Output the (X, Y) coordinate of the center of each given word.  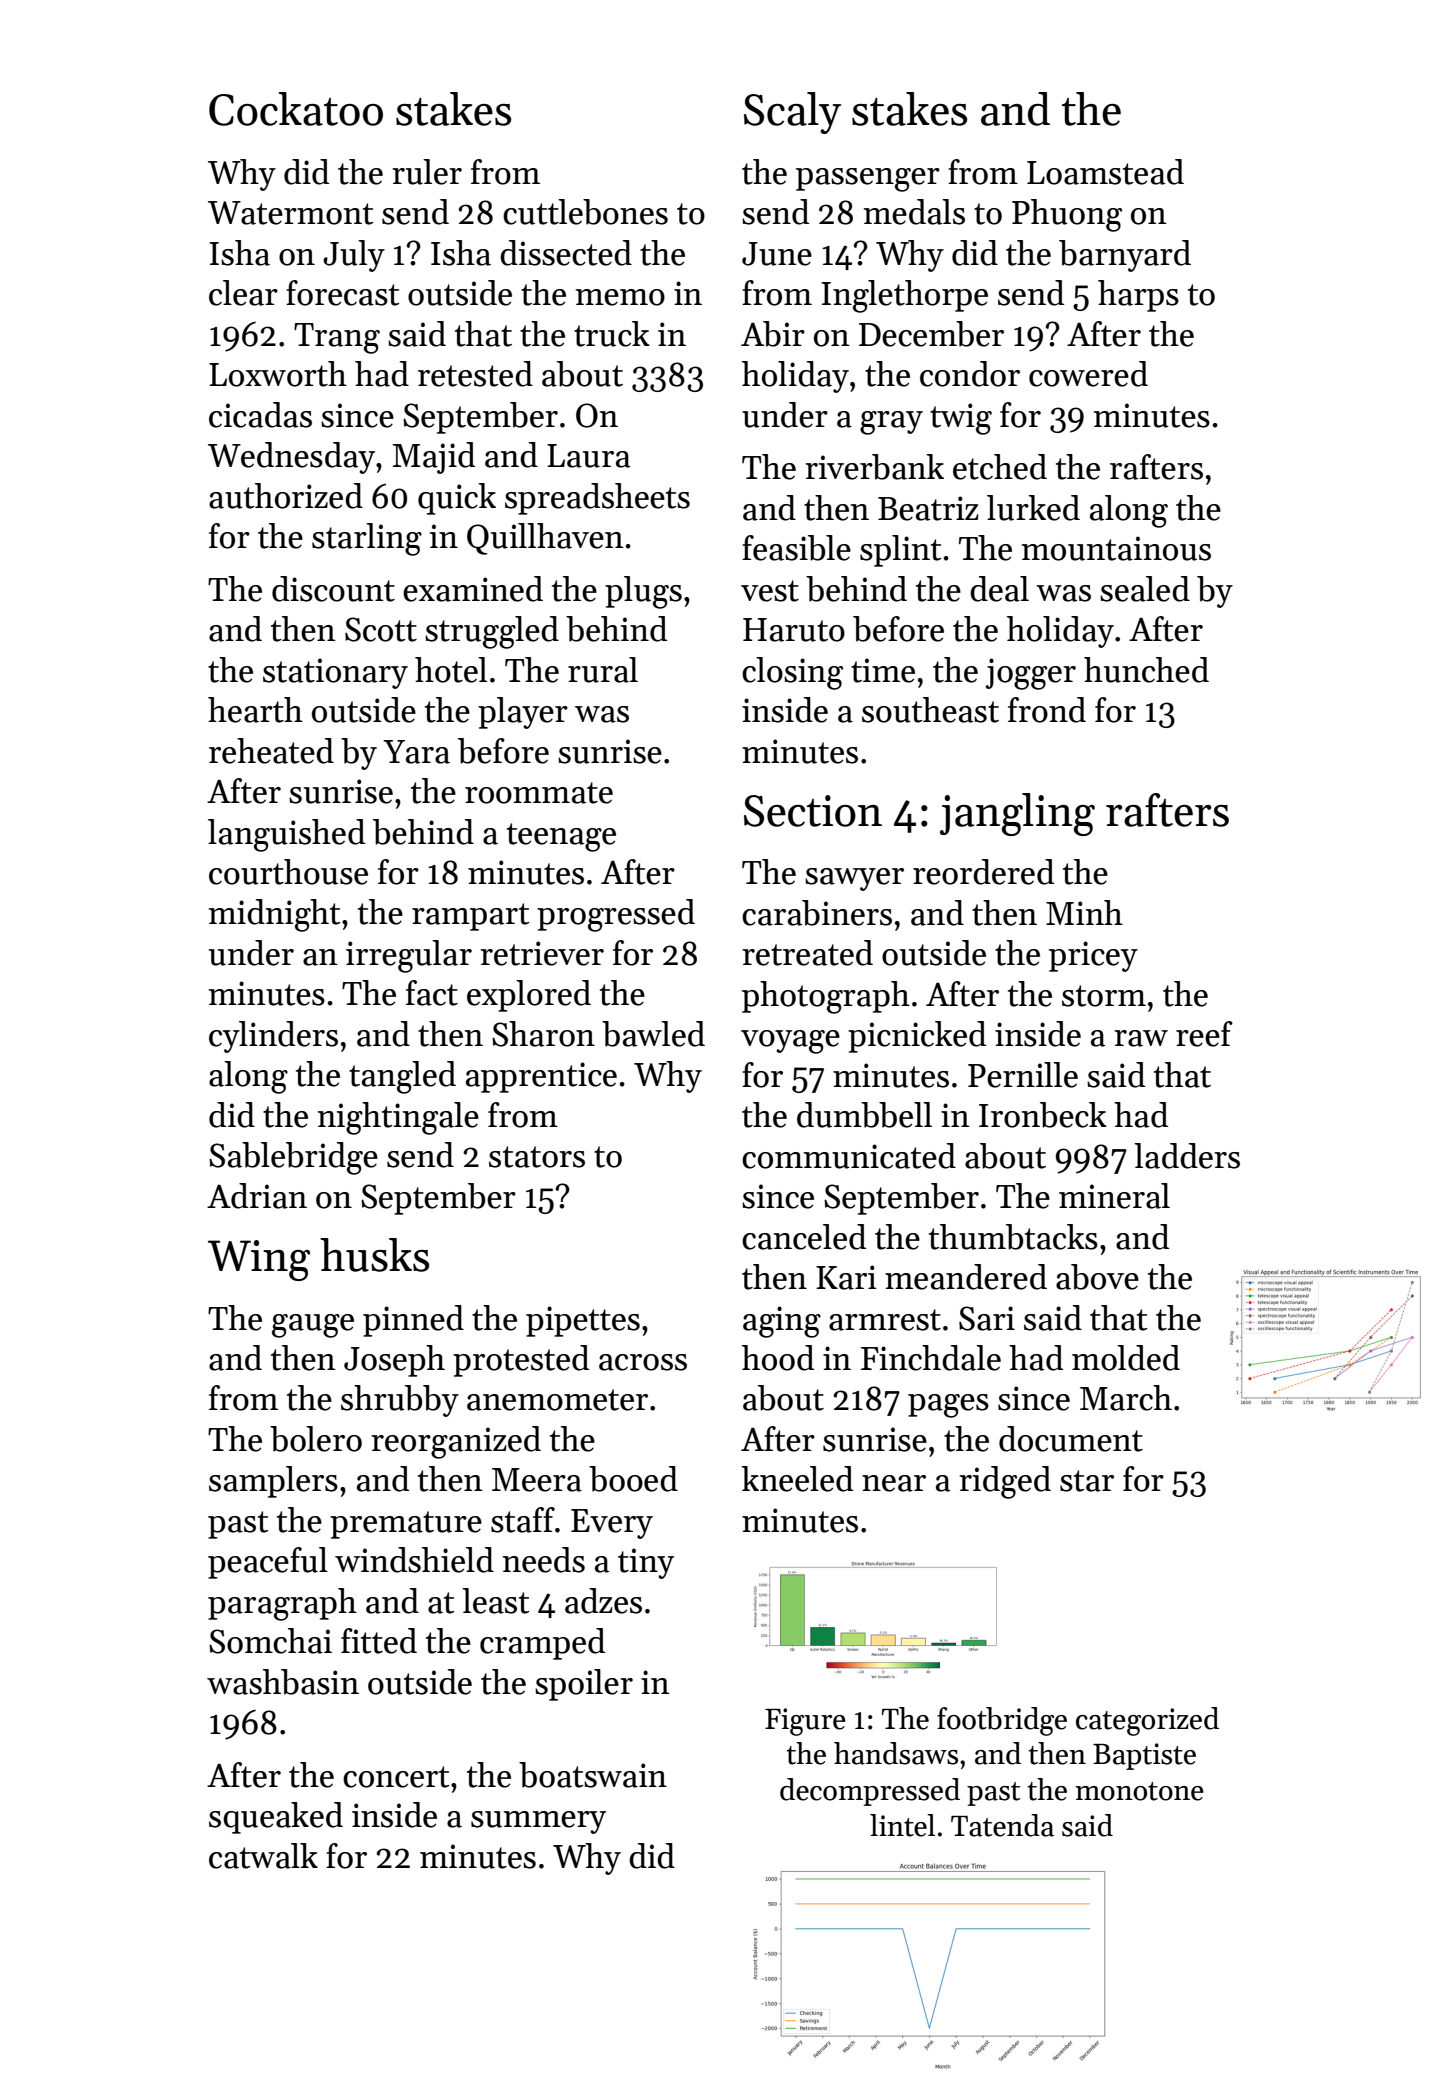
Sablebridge (293, 1158)
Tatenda (1002, 1825)
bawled (653, 1034)
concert (396, 1777)
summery (538, 1822)
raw (1141, 1038)
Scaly (792, 113)
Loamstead (1105, 172)
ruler (427, 172)
